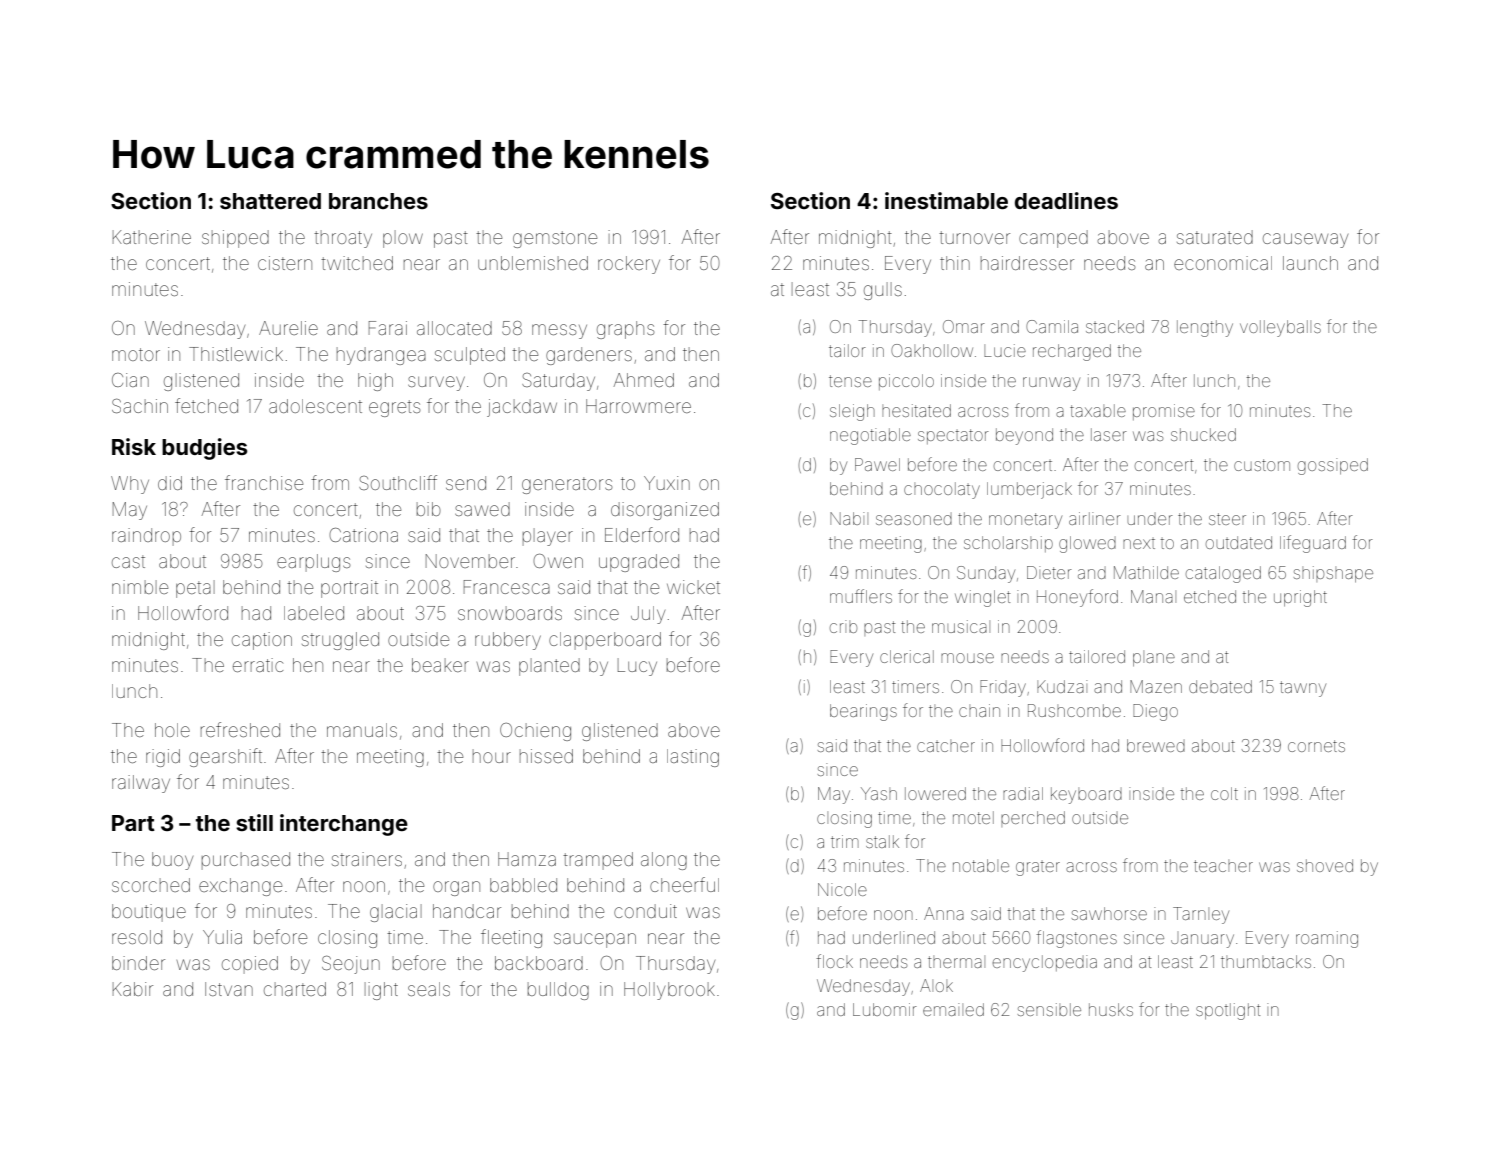  I want to click on July, so click(648, 615).
